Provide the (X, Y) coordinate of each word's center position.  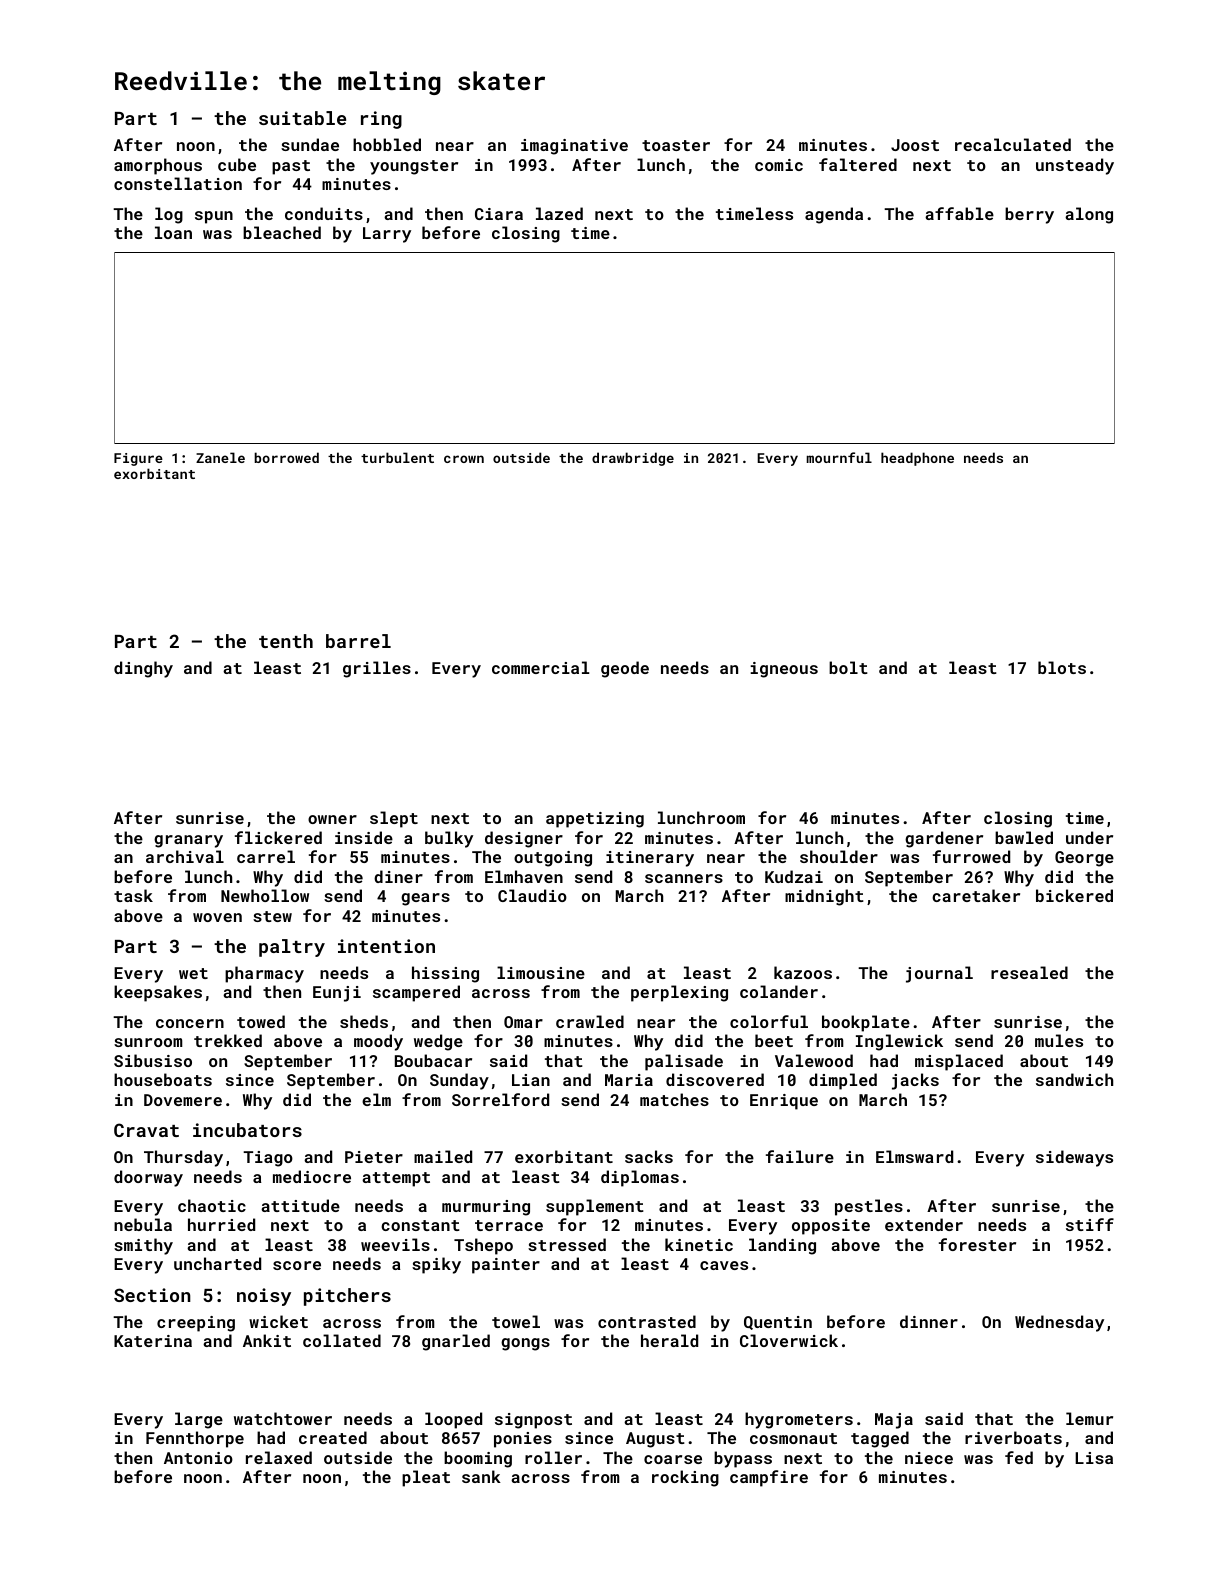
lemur (1089, 1418)
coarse (673, 1459)
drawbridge (633, 459)
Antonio (198, 1458)
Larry (387, 235)
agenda (834, 215)
